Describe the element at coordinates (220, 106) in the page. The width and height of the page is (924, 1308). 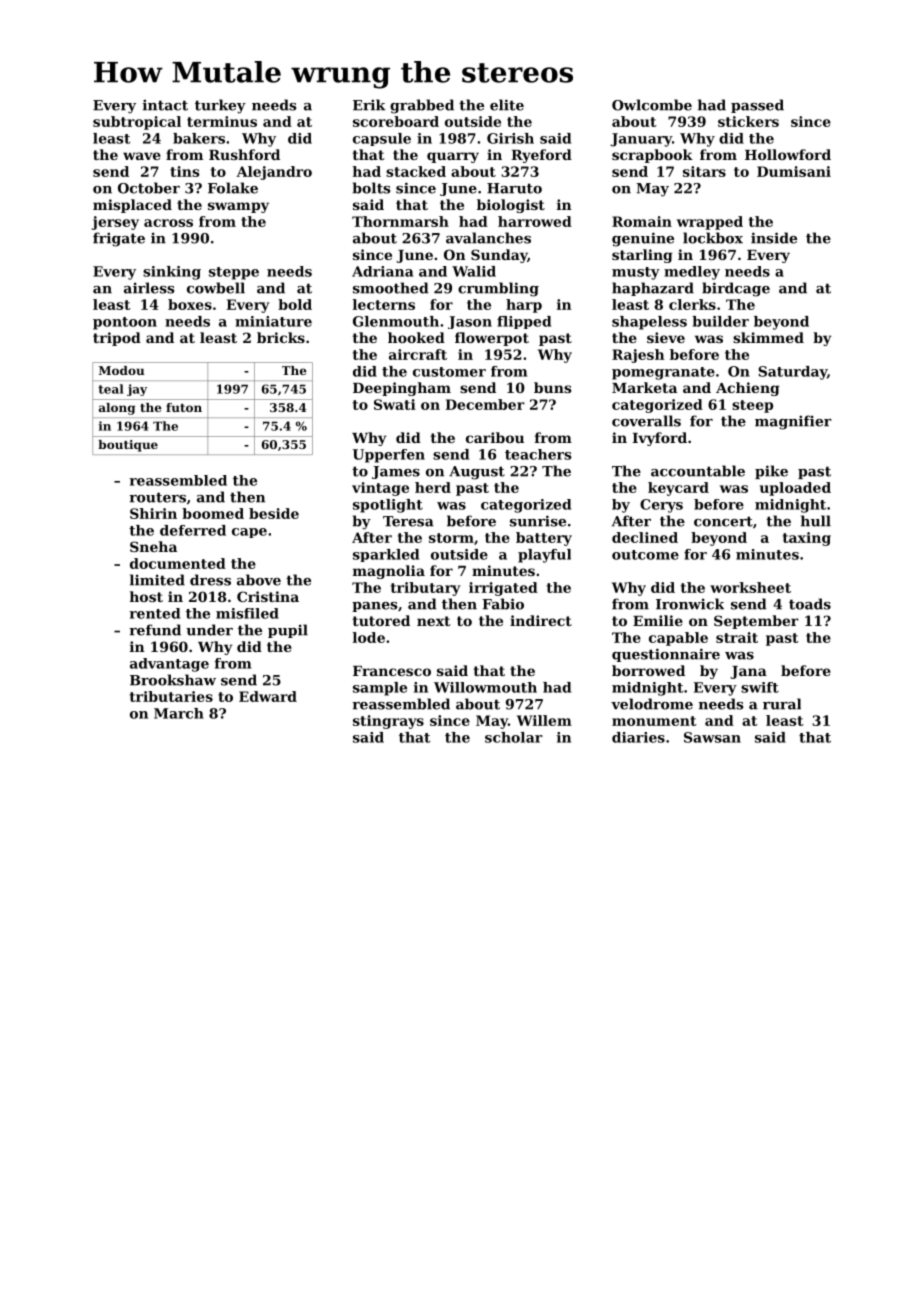
I see `turkey` at that location.
